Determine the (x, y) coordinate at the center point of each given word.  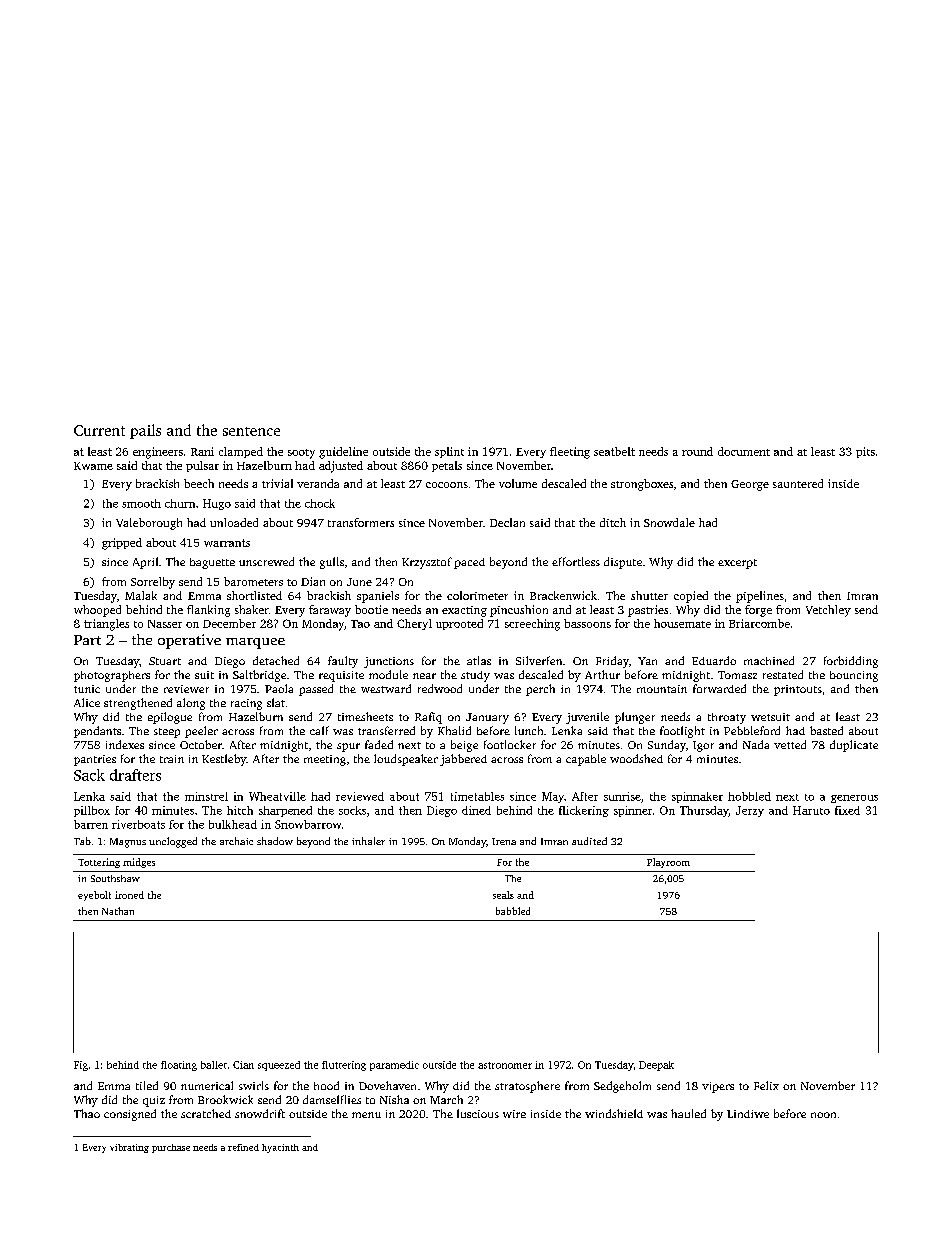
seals (503, 895)
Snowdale (669, 522)
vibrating (129, 1148)
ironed (129, 895)
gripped (122, 544)
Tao (360, 624)
